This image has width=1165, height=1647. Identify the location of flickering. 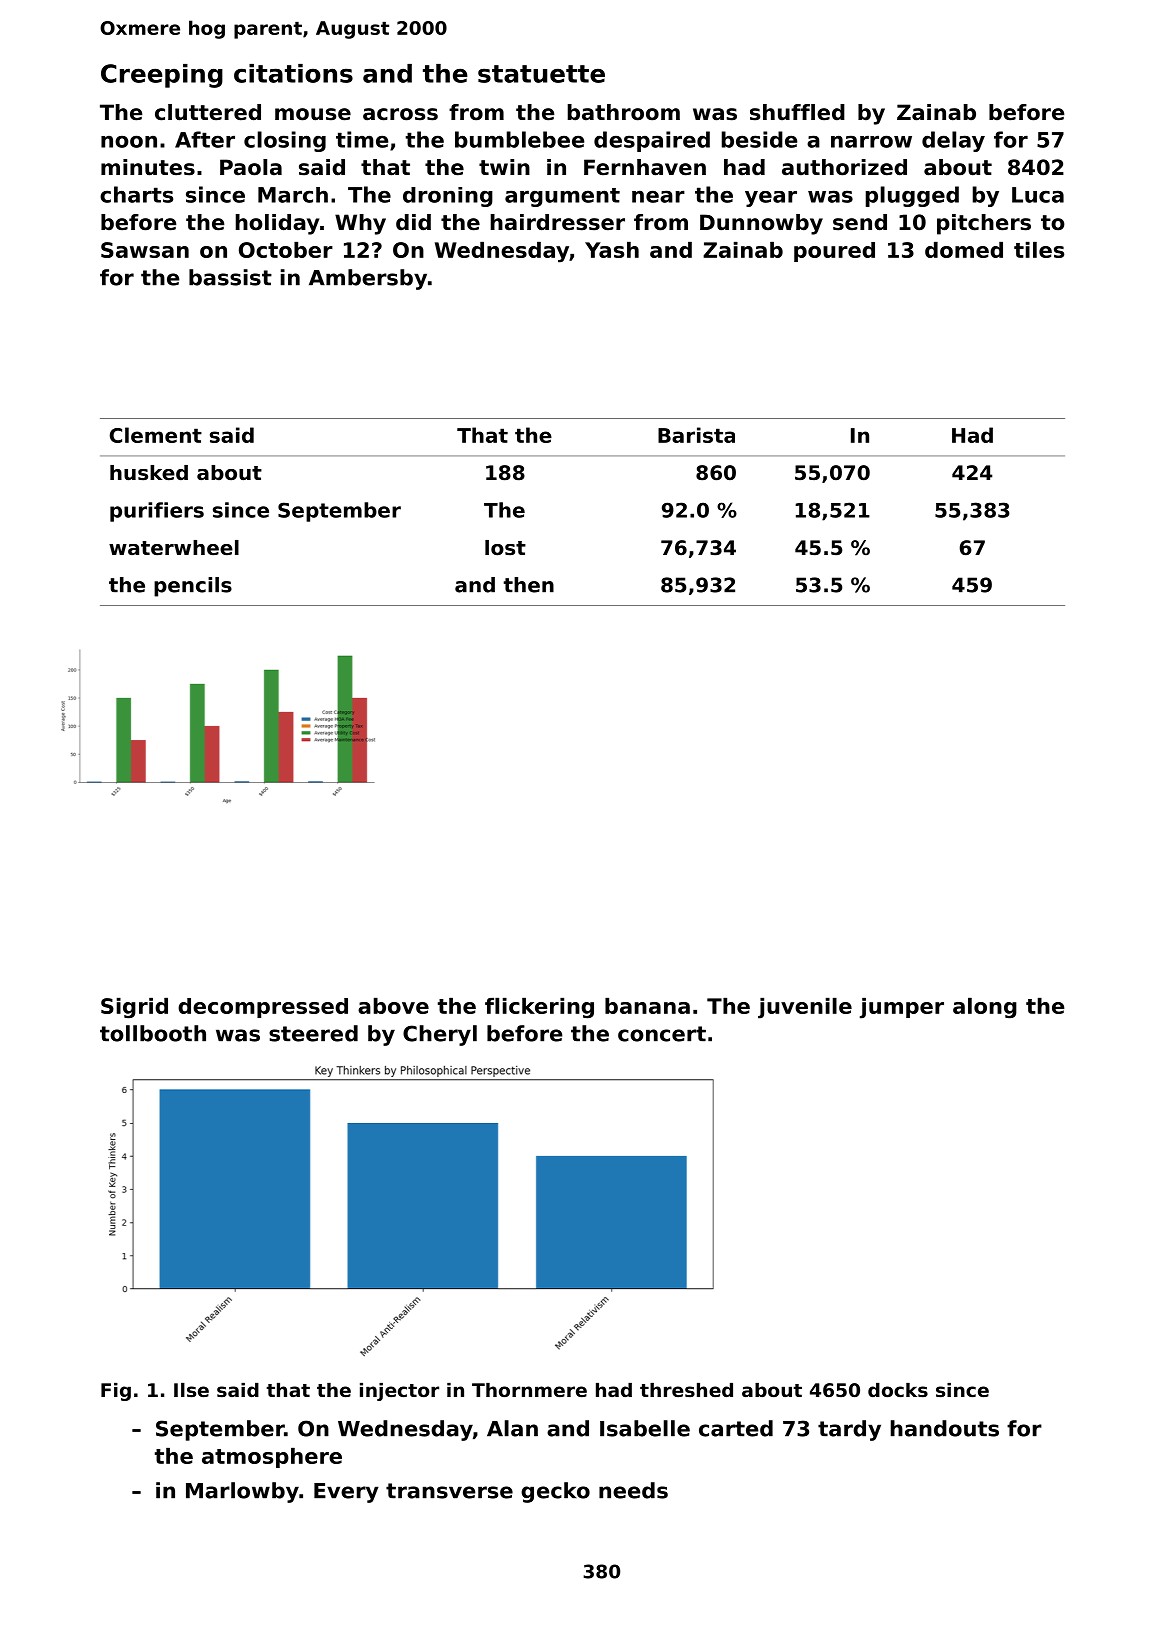
(539, 1008).
